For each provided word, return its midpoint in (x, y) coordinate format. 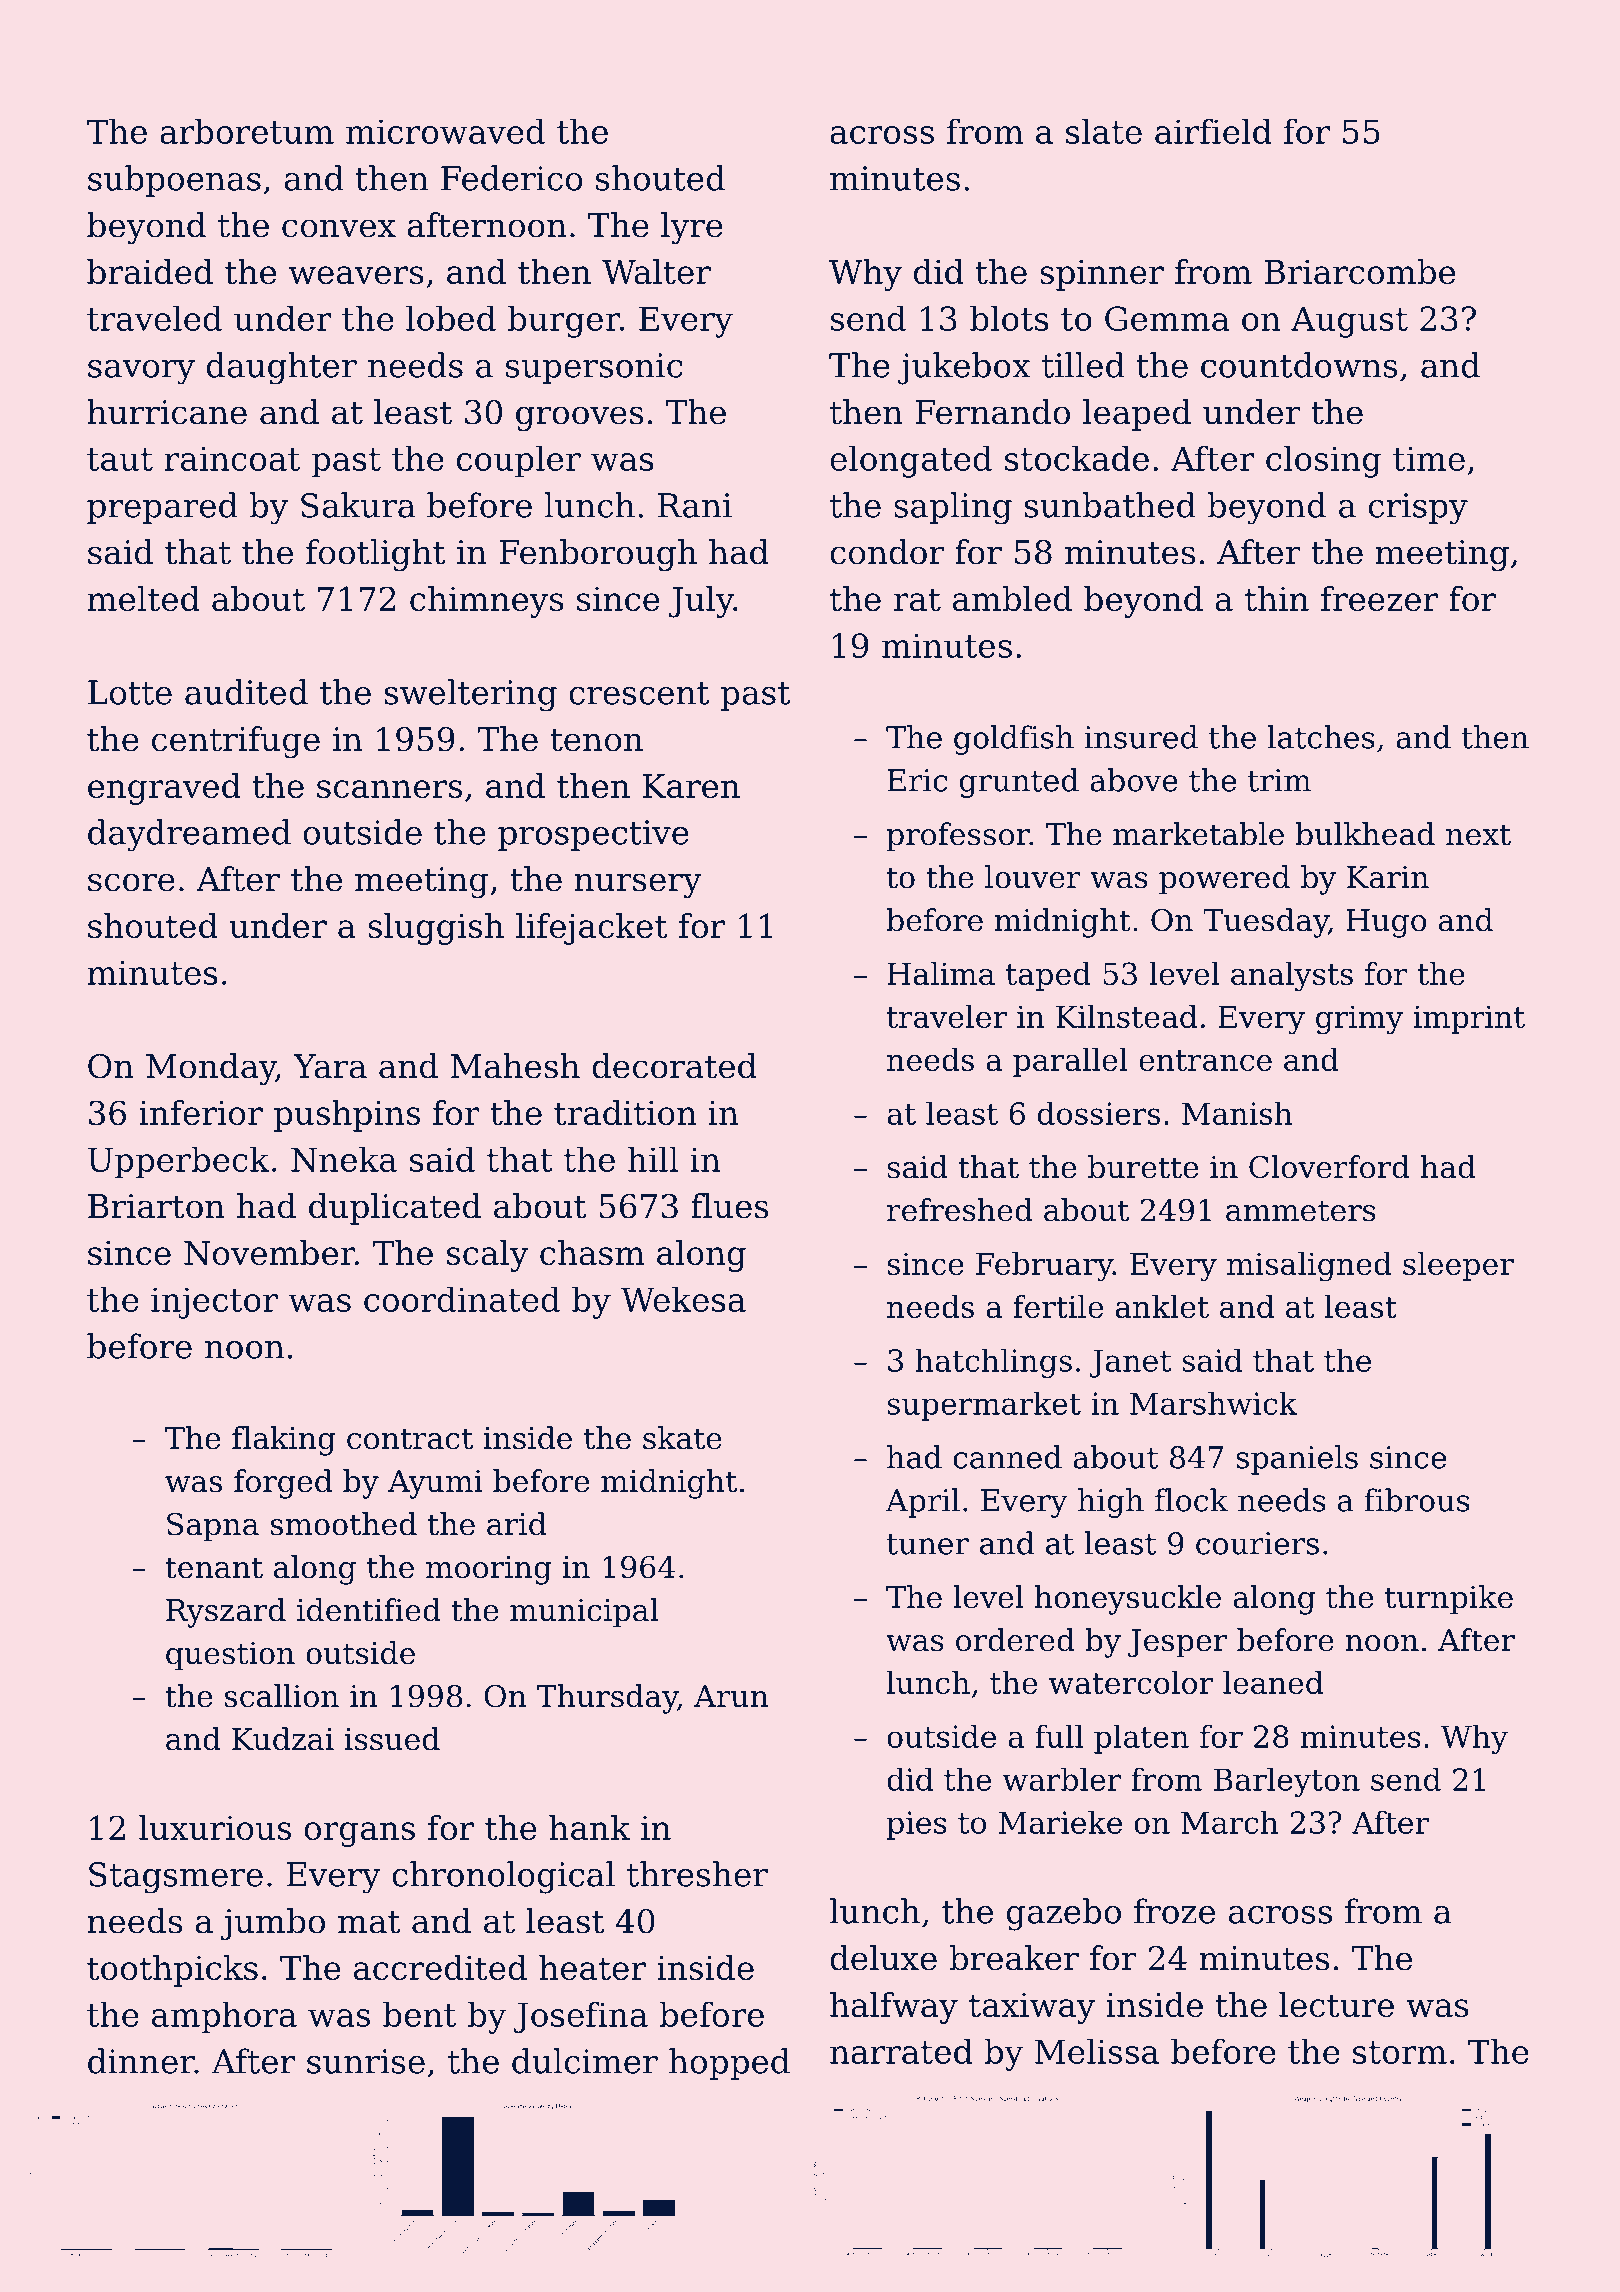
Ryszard (226, 1613)
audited (246, 692)
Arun (731, 1696)
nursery (638, 885)
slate (1104, 131)
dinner (141, 2061)
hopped (729, 2064)
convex (339, 228)
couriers (1257, 1543)
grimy (1359, 1020)
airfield (1213, 131)
